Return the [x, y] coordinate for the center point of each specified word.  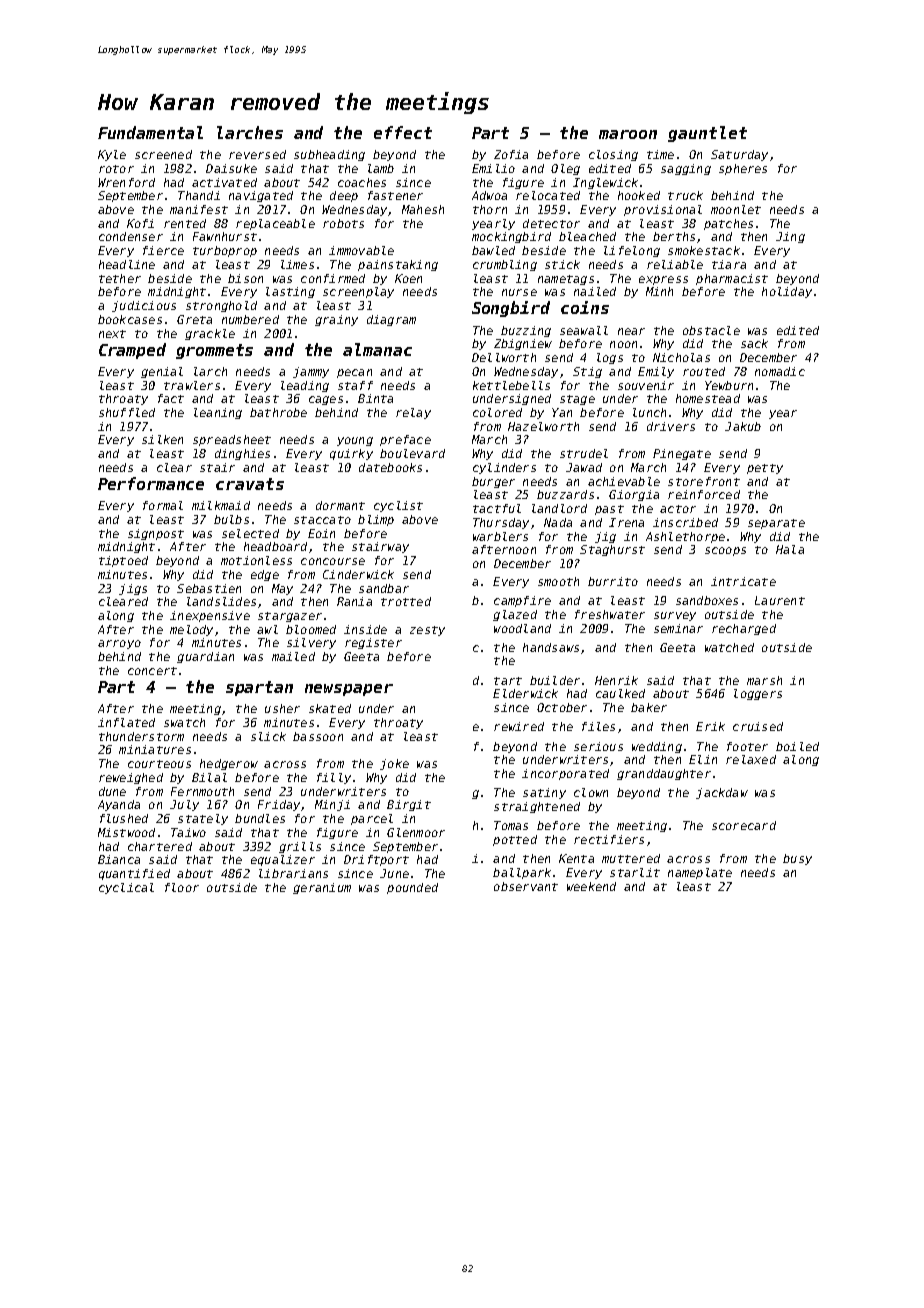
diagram [391, 320]
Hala [790, 549]
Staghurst [612, 550]
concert [152, 671]
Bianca [119, 859]
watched [729, 647]
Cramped [132, 351]
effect [403, 132]
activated [224, 182]
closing [613, 155]
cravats [250, 484]
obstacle [711, 330]
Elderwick [525, 693]
